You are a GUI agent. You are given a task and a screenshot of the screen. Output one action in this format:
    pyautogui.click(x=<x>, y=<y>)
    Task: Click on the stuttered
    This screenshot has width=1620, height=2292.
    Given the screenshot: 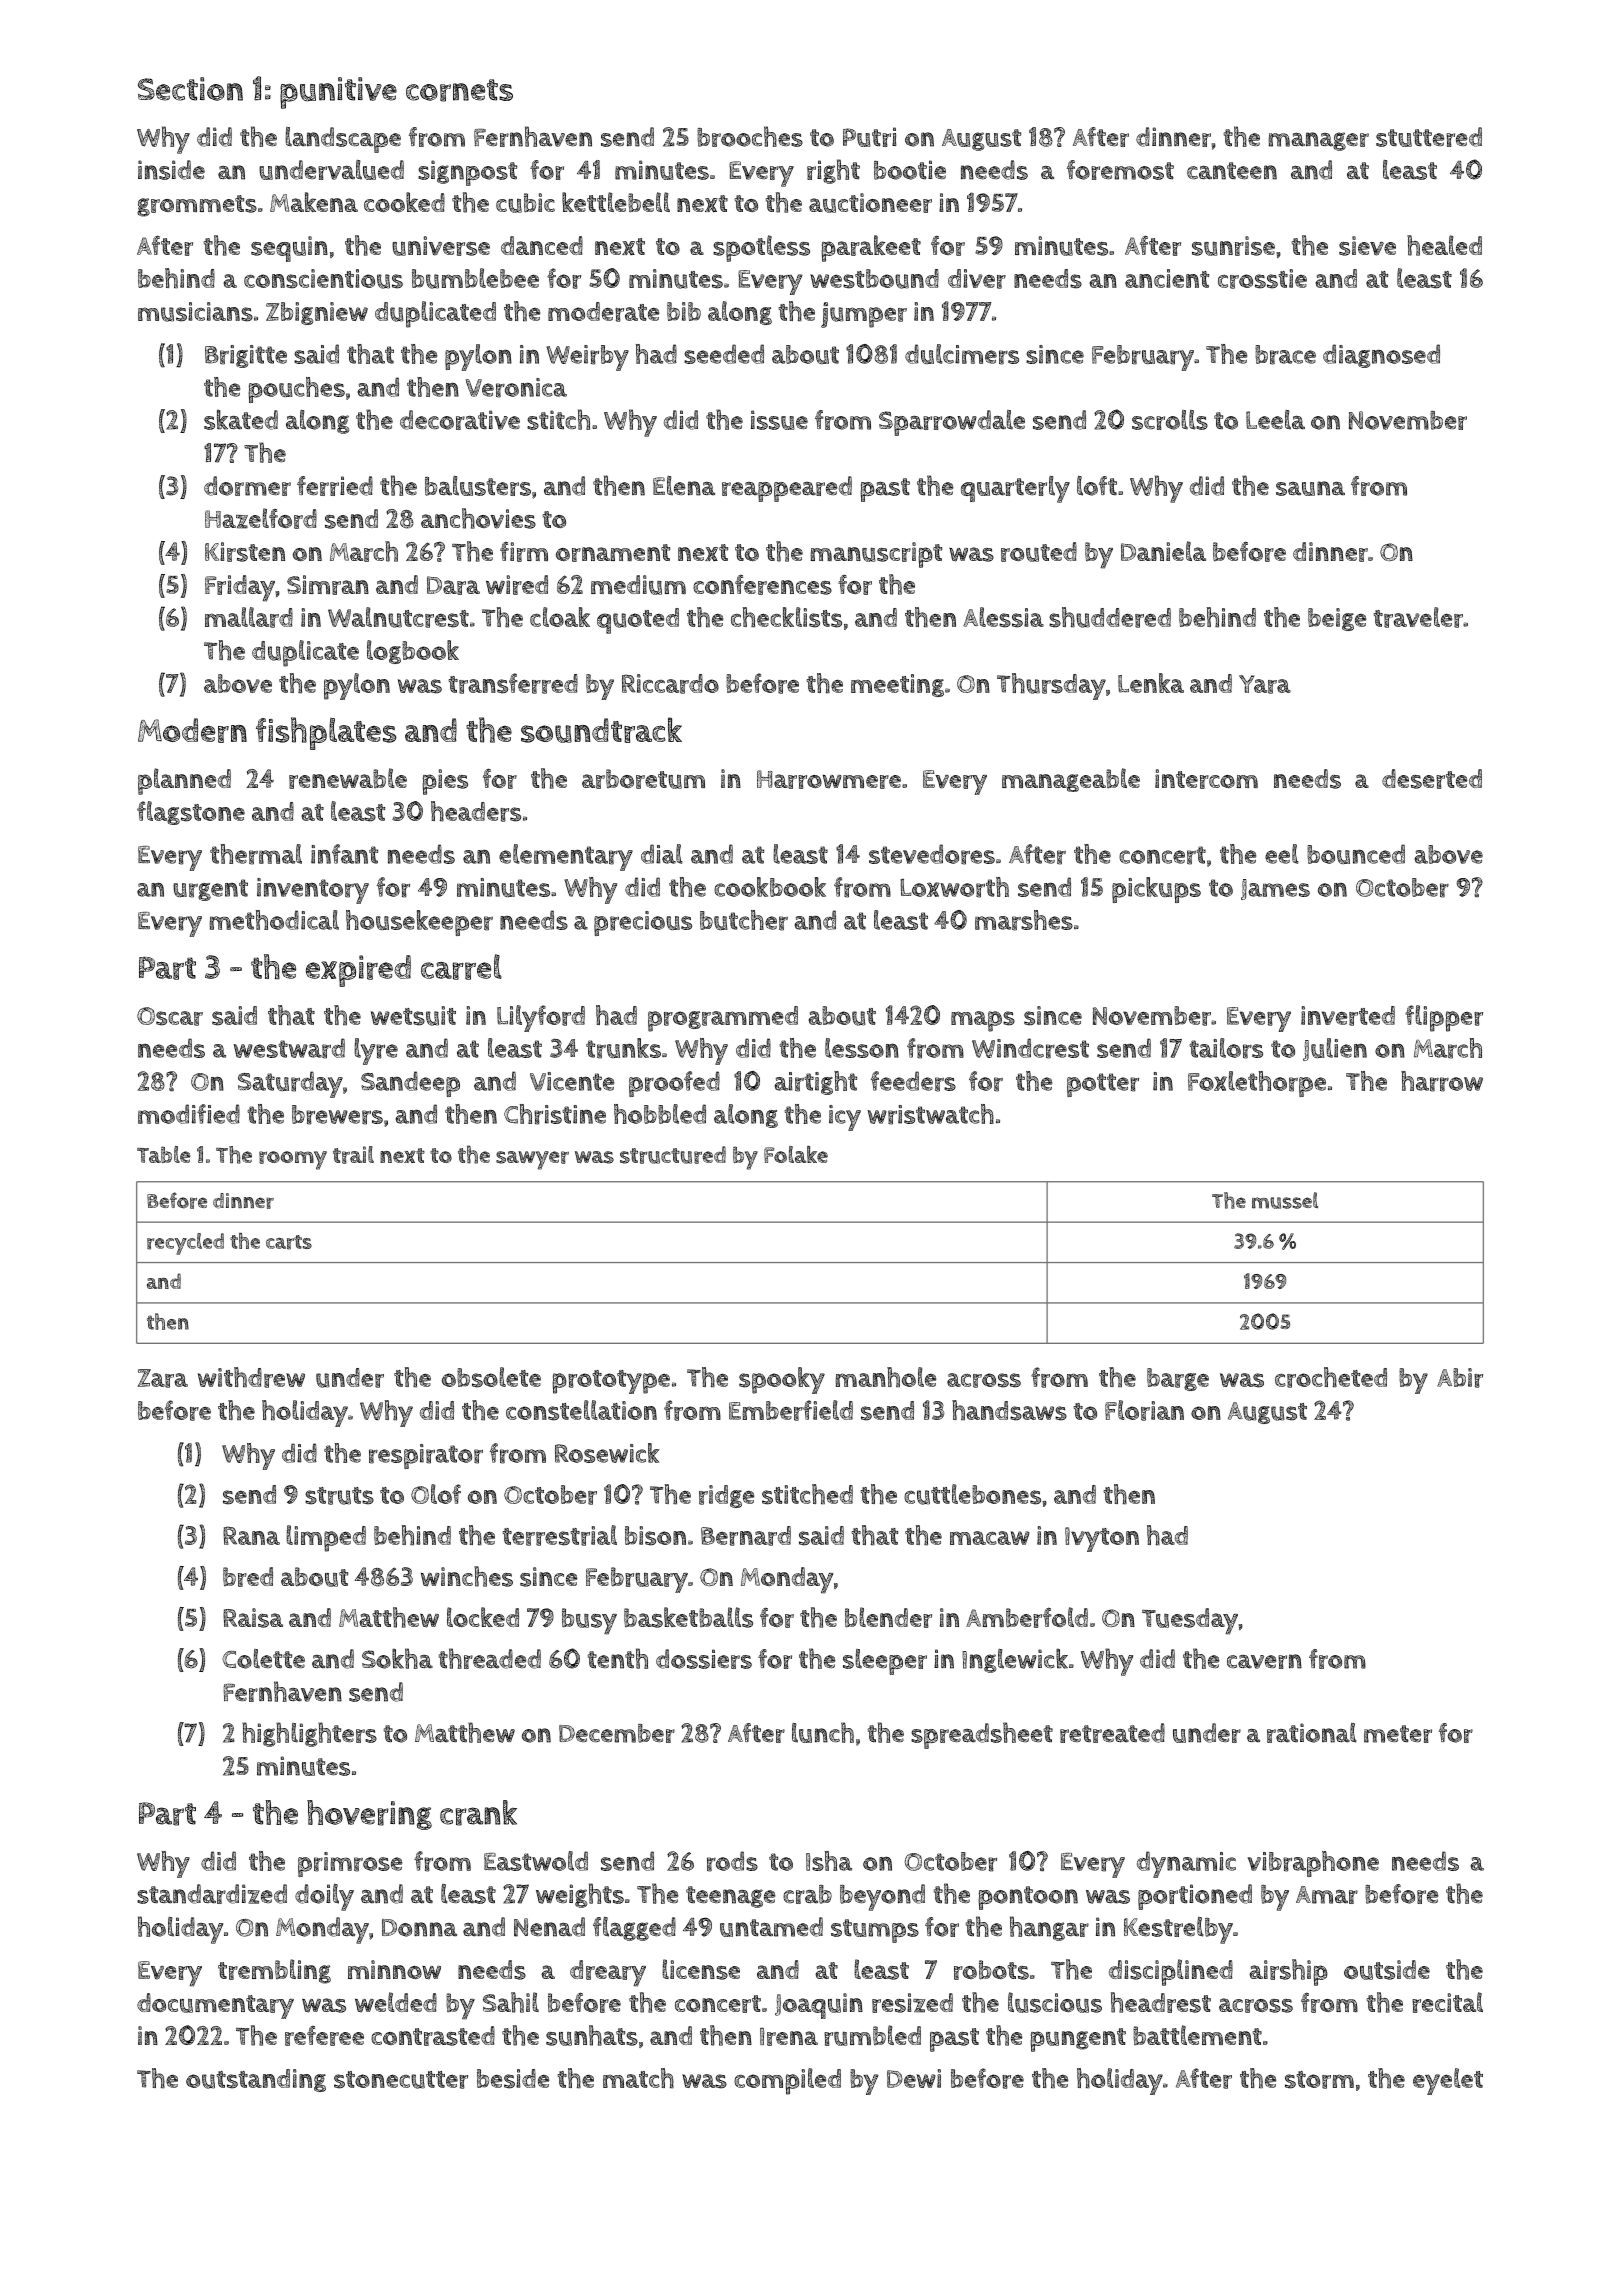 What is the action you would take?
    pyautogui.click(x=1429, y=137)
